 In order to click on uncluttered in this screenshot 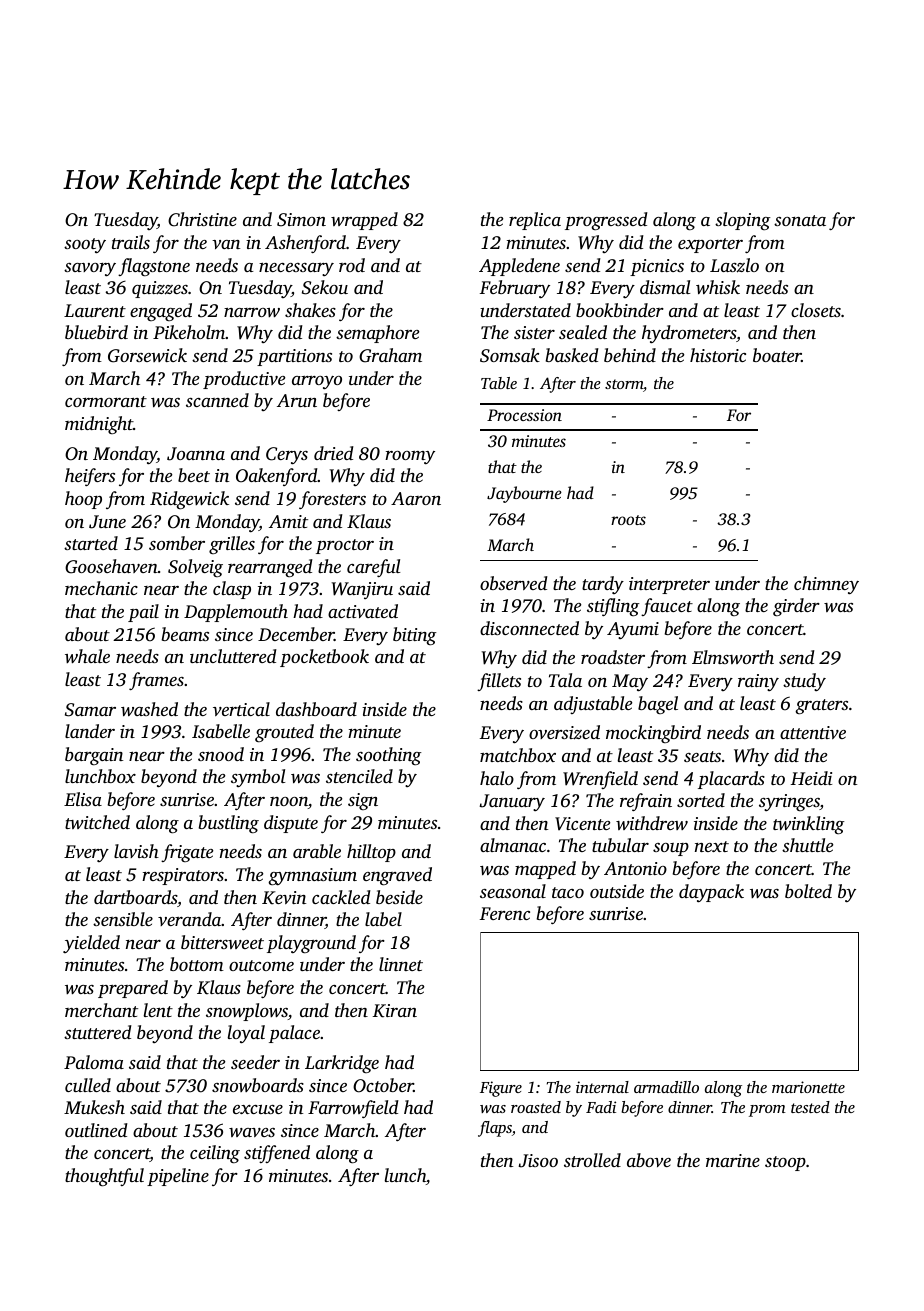, I will do `click(233, 656)`.
